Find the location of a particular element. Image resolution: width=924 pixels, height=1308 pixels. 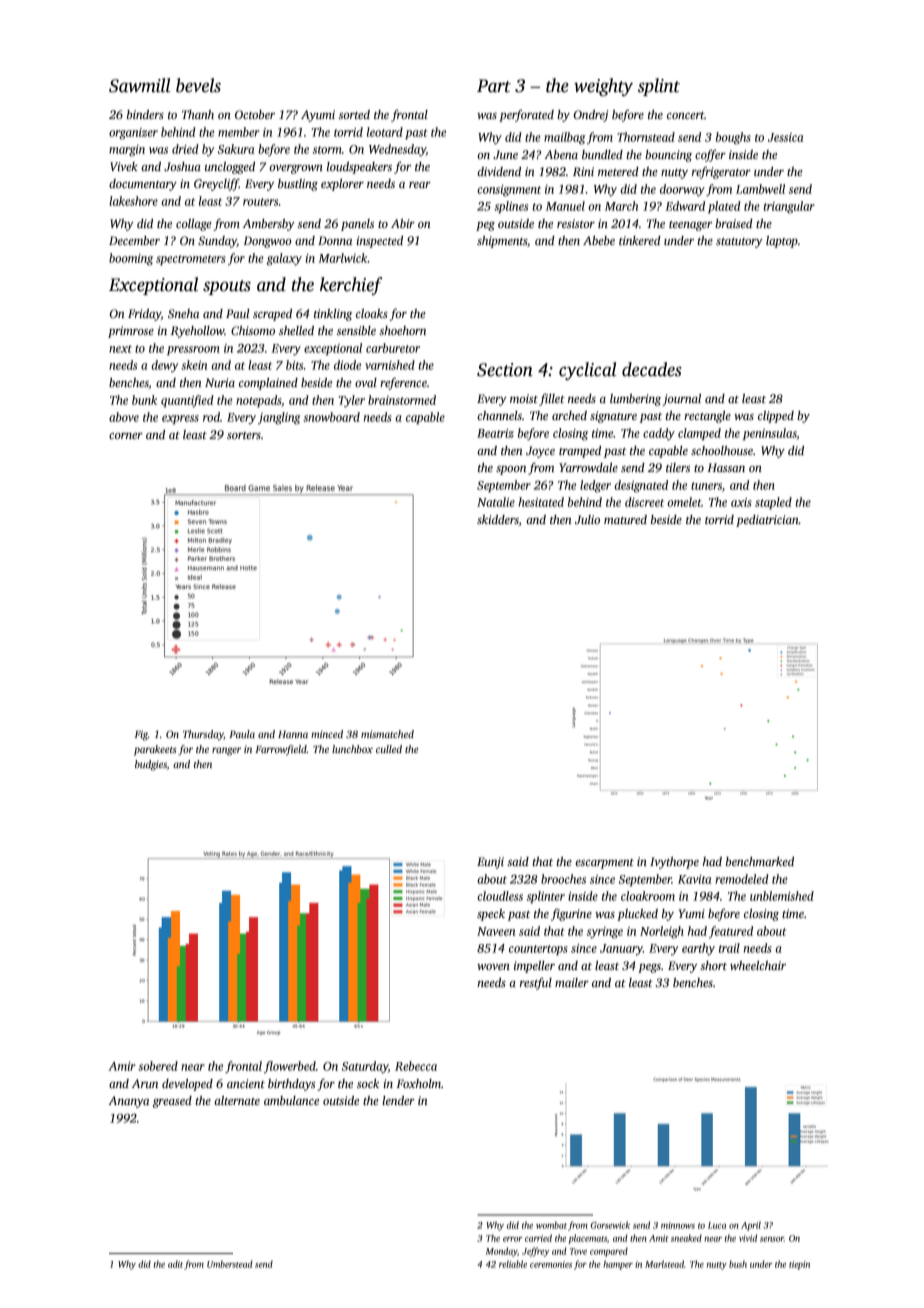

statutory is located at coordinates (739, 243).
